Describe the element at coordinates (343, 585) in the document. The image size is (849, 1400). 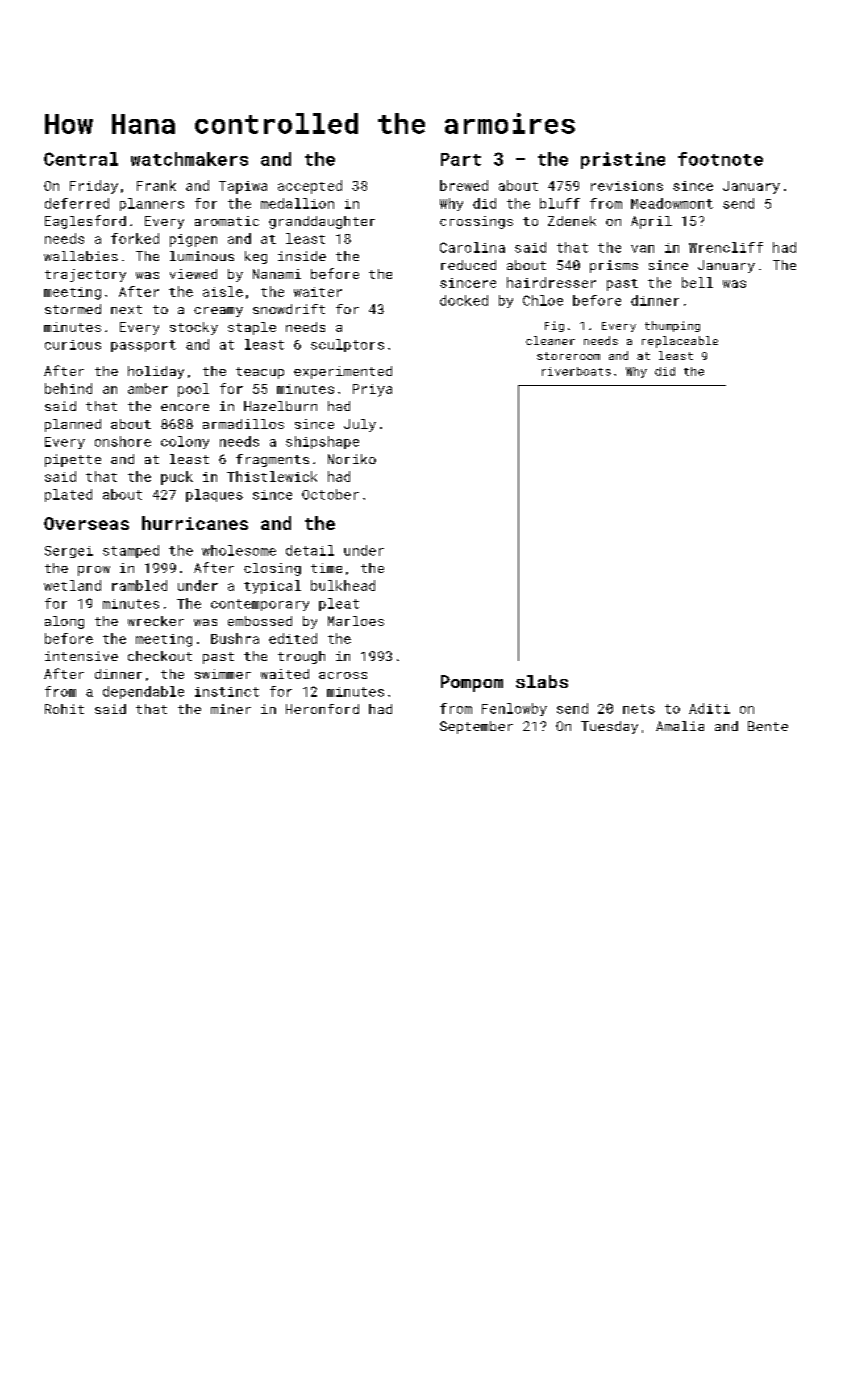
I see `bulkhead` at that location.
